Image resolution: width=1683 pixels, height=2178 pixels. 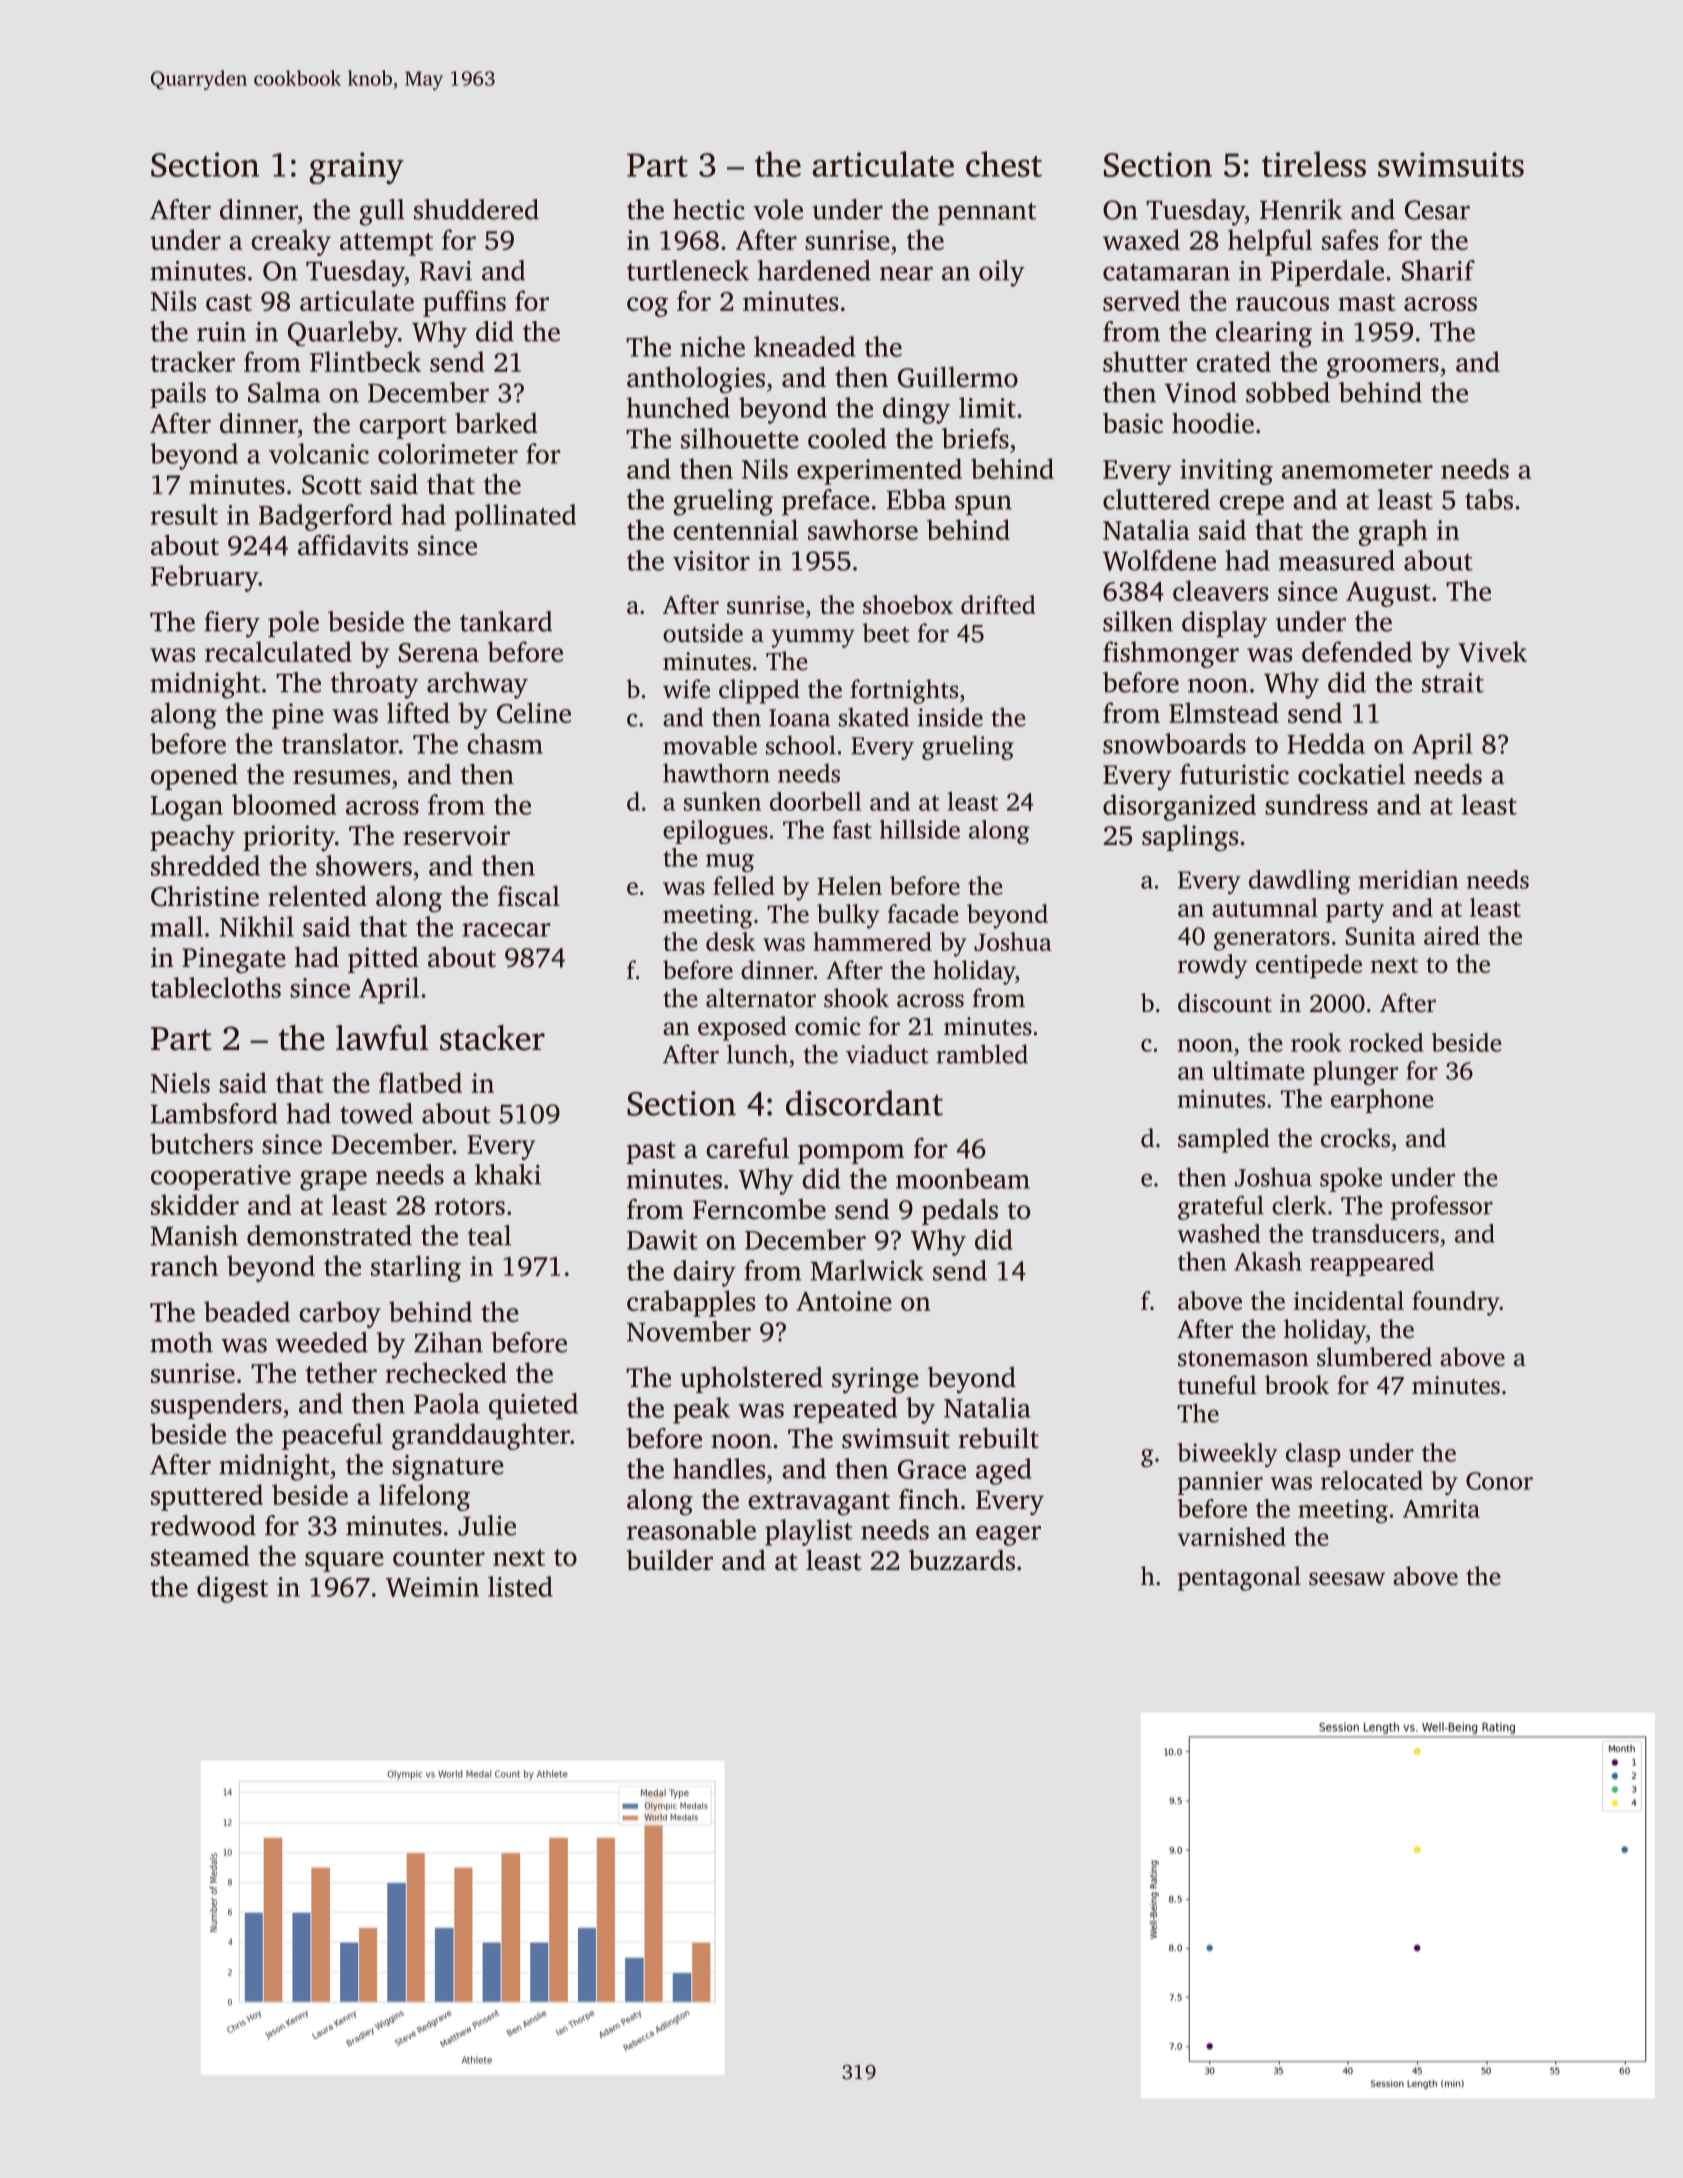 What do you see at coordinates (194, 777) in the image?
I see `opened` at bounding box center [194, 777].
